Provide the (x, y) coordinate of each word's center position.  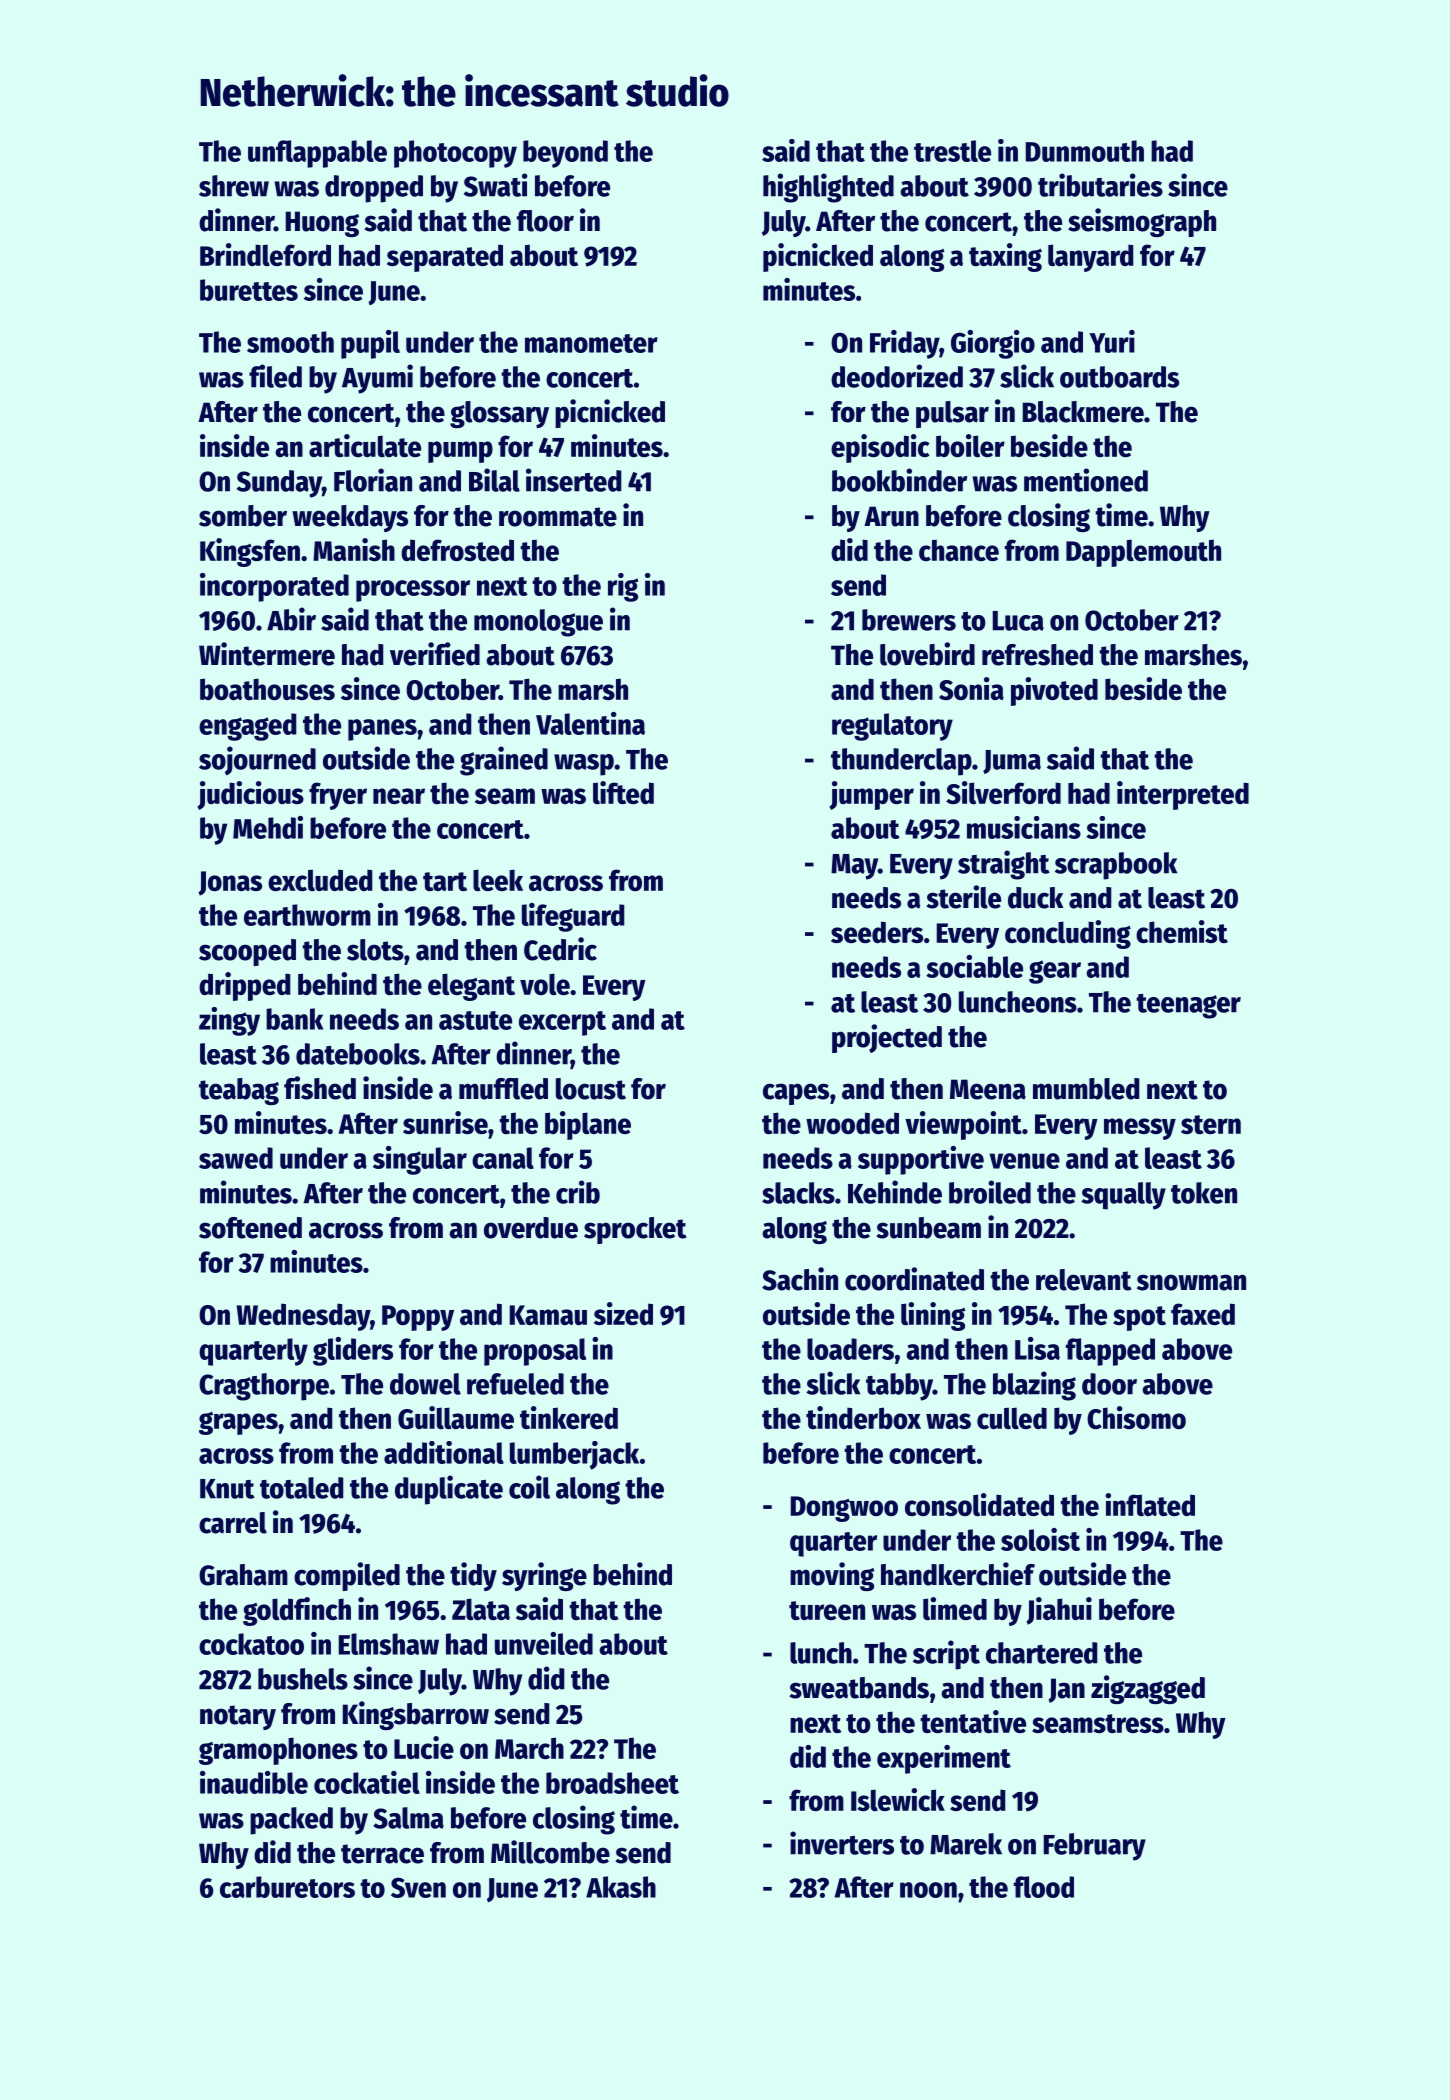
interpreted (1183, 795)
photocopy (455, 154)
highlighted (828, 188)
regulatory (892, 727)
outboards (1119, 377)
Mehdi (268, 827)
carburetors (287, 1887)
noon (928, 1890)
